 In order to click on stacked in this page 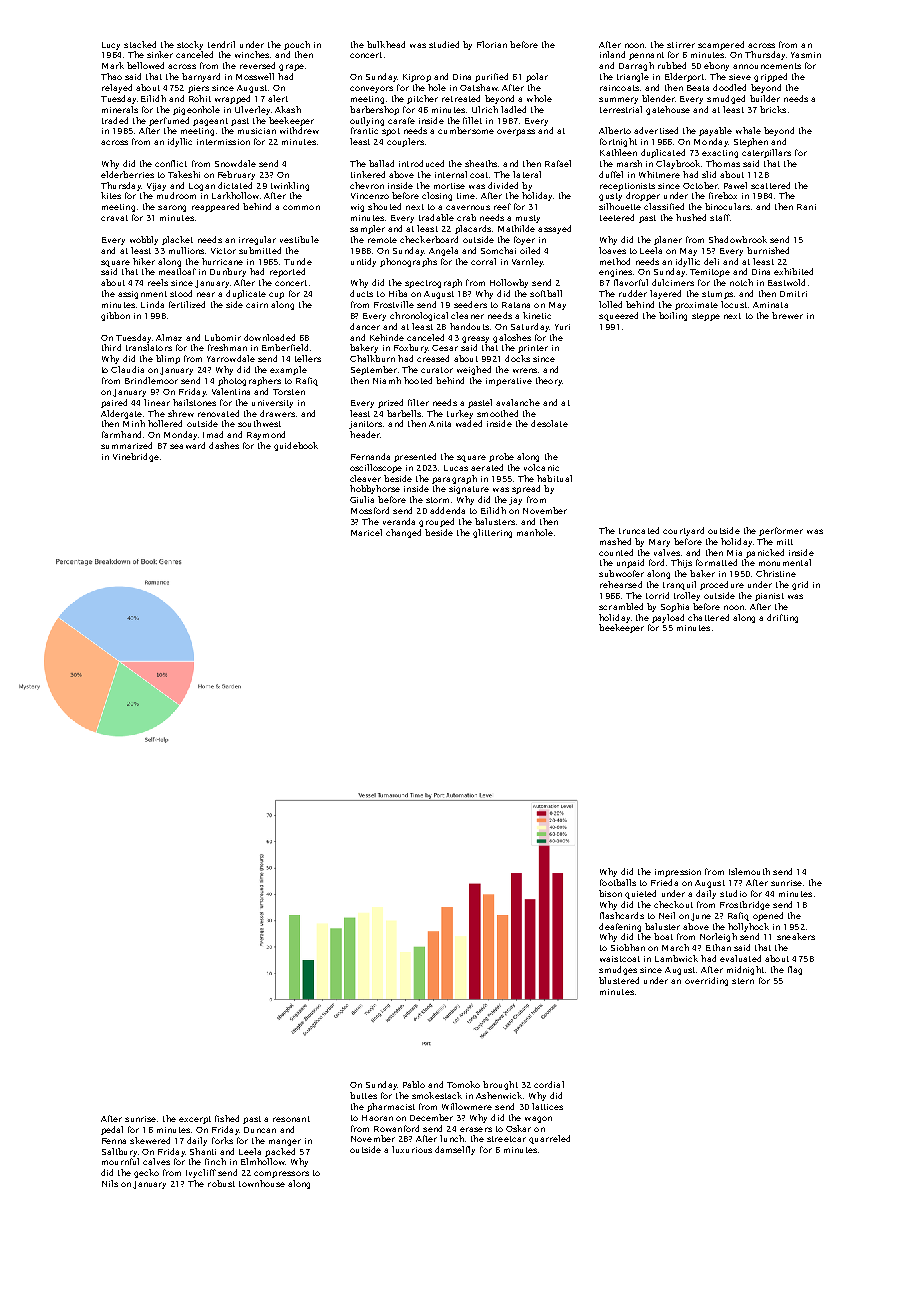, I will do `click(140, 44)`.
